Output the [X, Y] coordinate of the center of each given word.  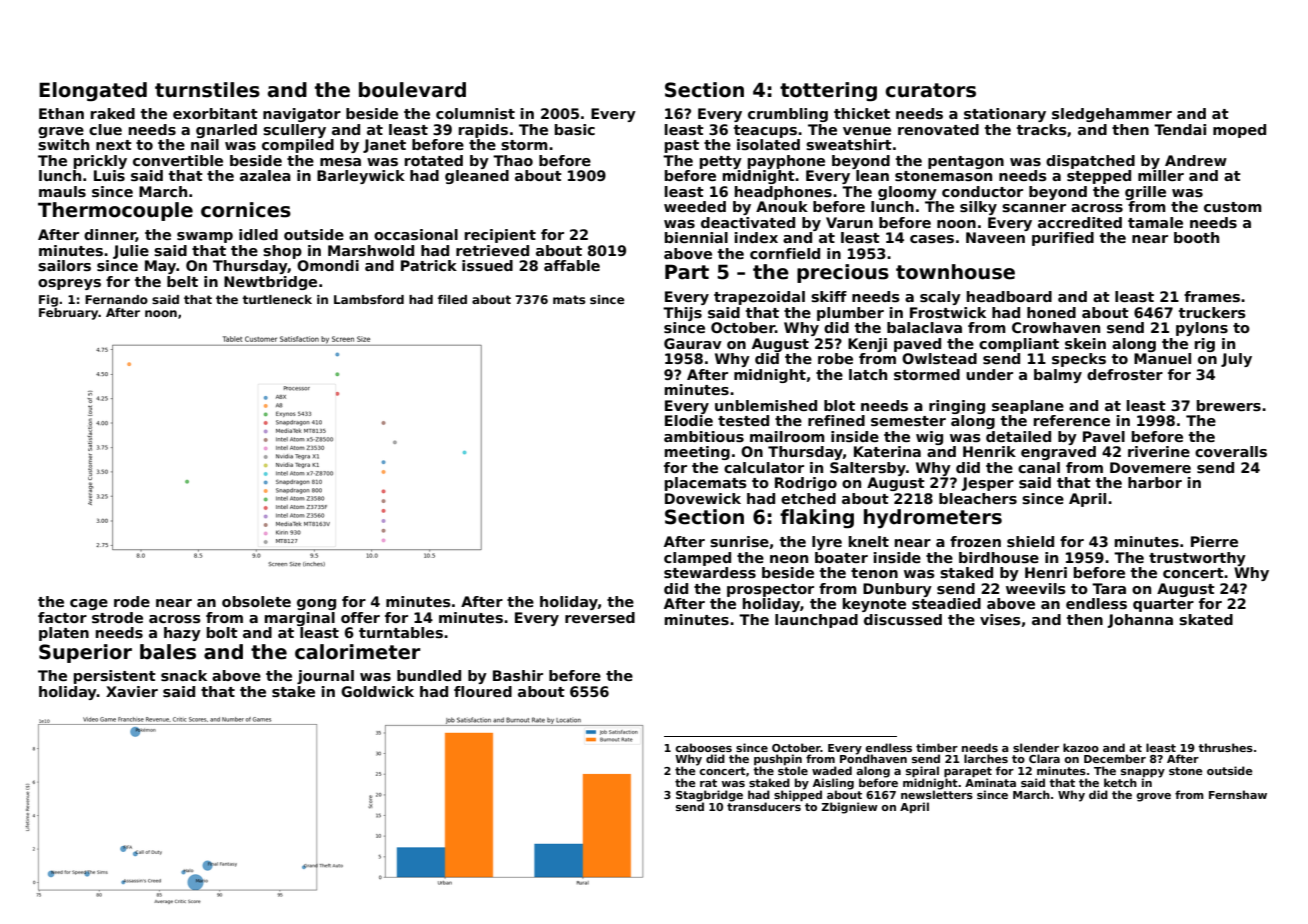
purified [1063, 239]
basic [575, 129]
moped [1239, 131]
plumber [850, 314]
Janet [384, 146]
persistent [115, 677]
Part [687, 272]
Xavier [132, 691]
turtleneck [277, 299]
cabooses [703, 747]
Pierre [1214, 541]
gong [316, 604]
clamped [697, 559]
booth [1196, 237]
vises [1000, 619]
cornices [246, 210]
